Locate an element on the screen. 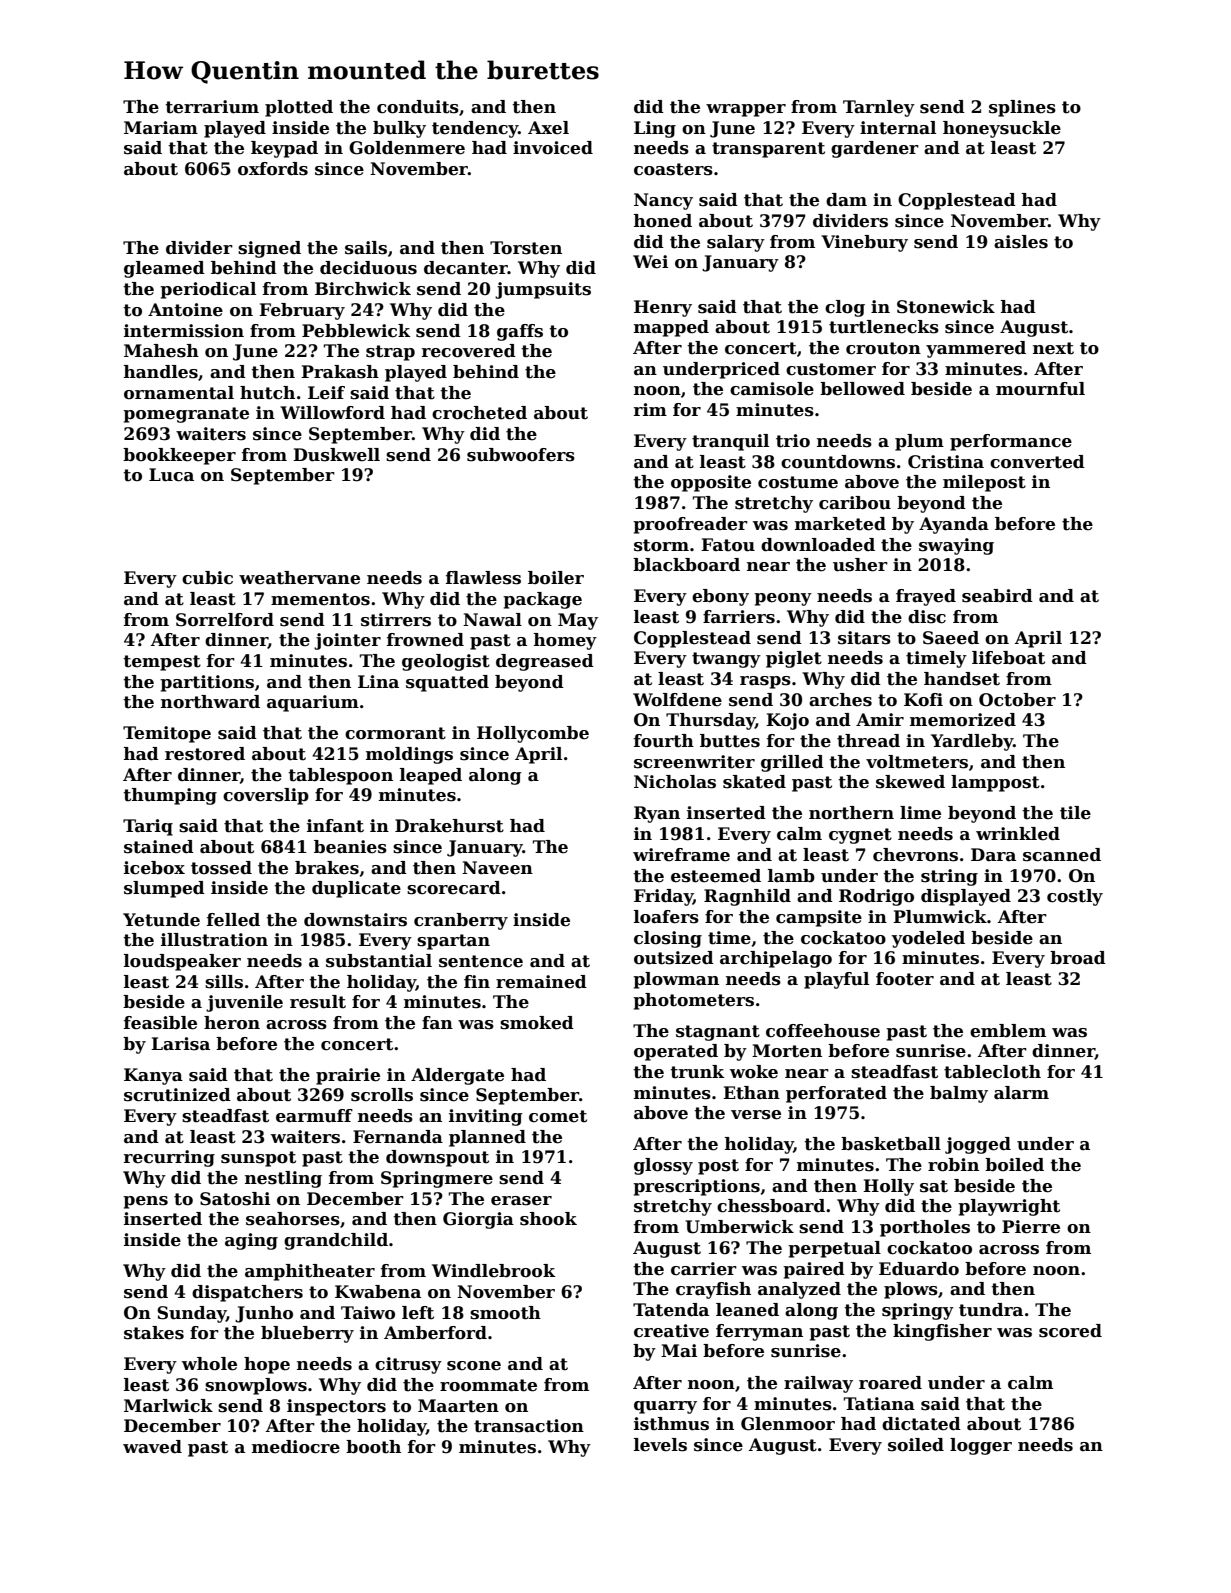  transaction is located at coordinates (529, 1426).
